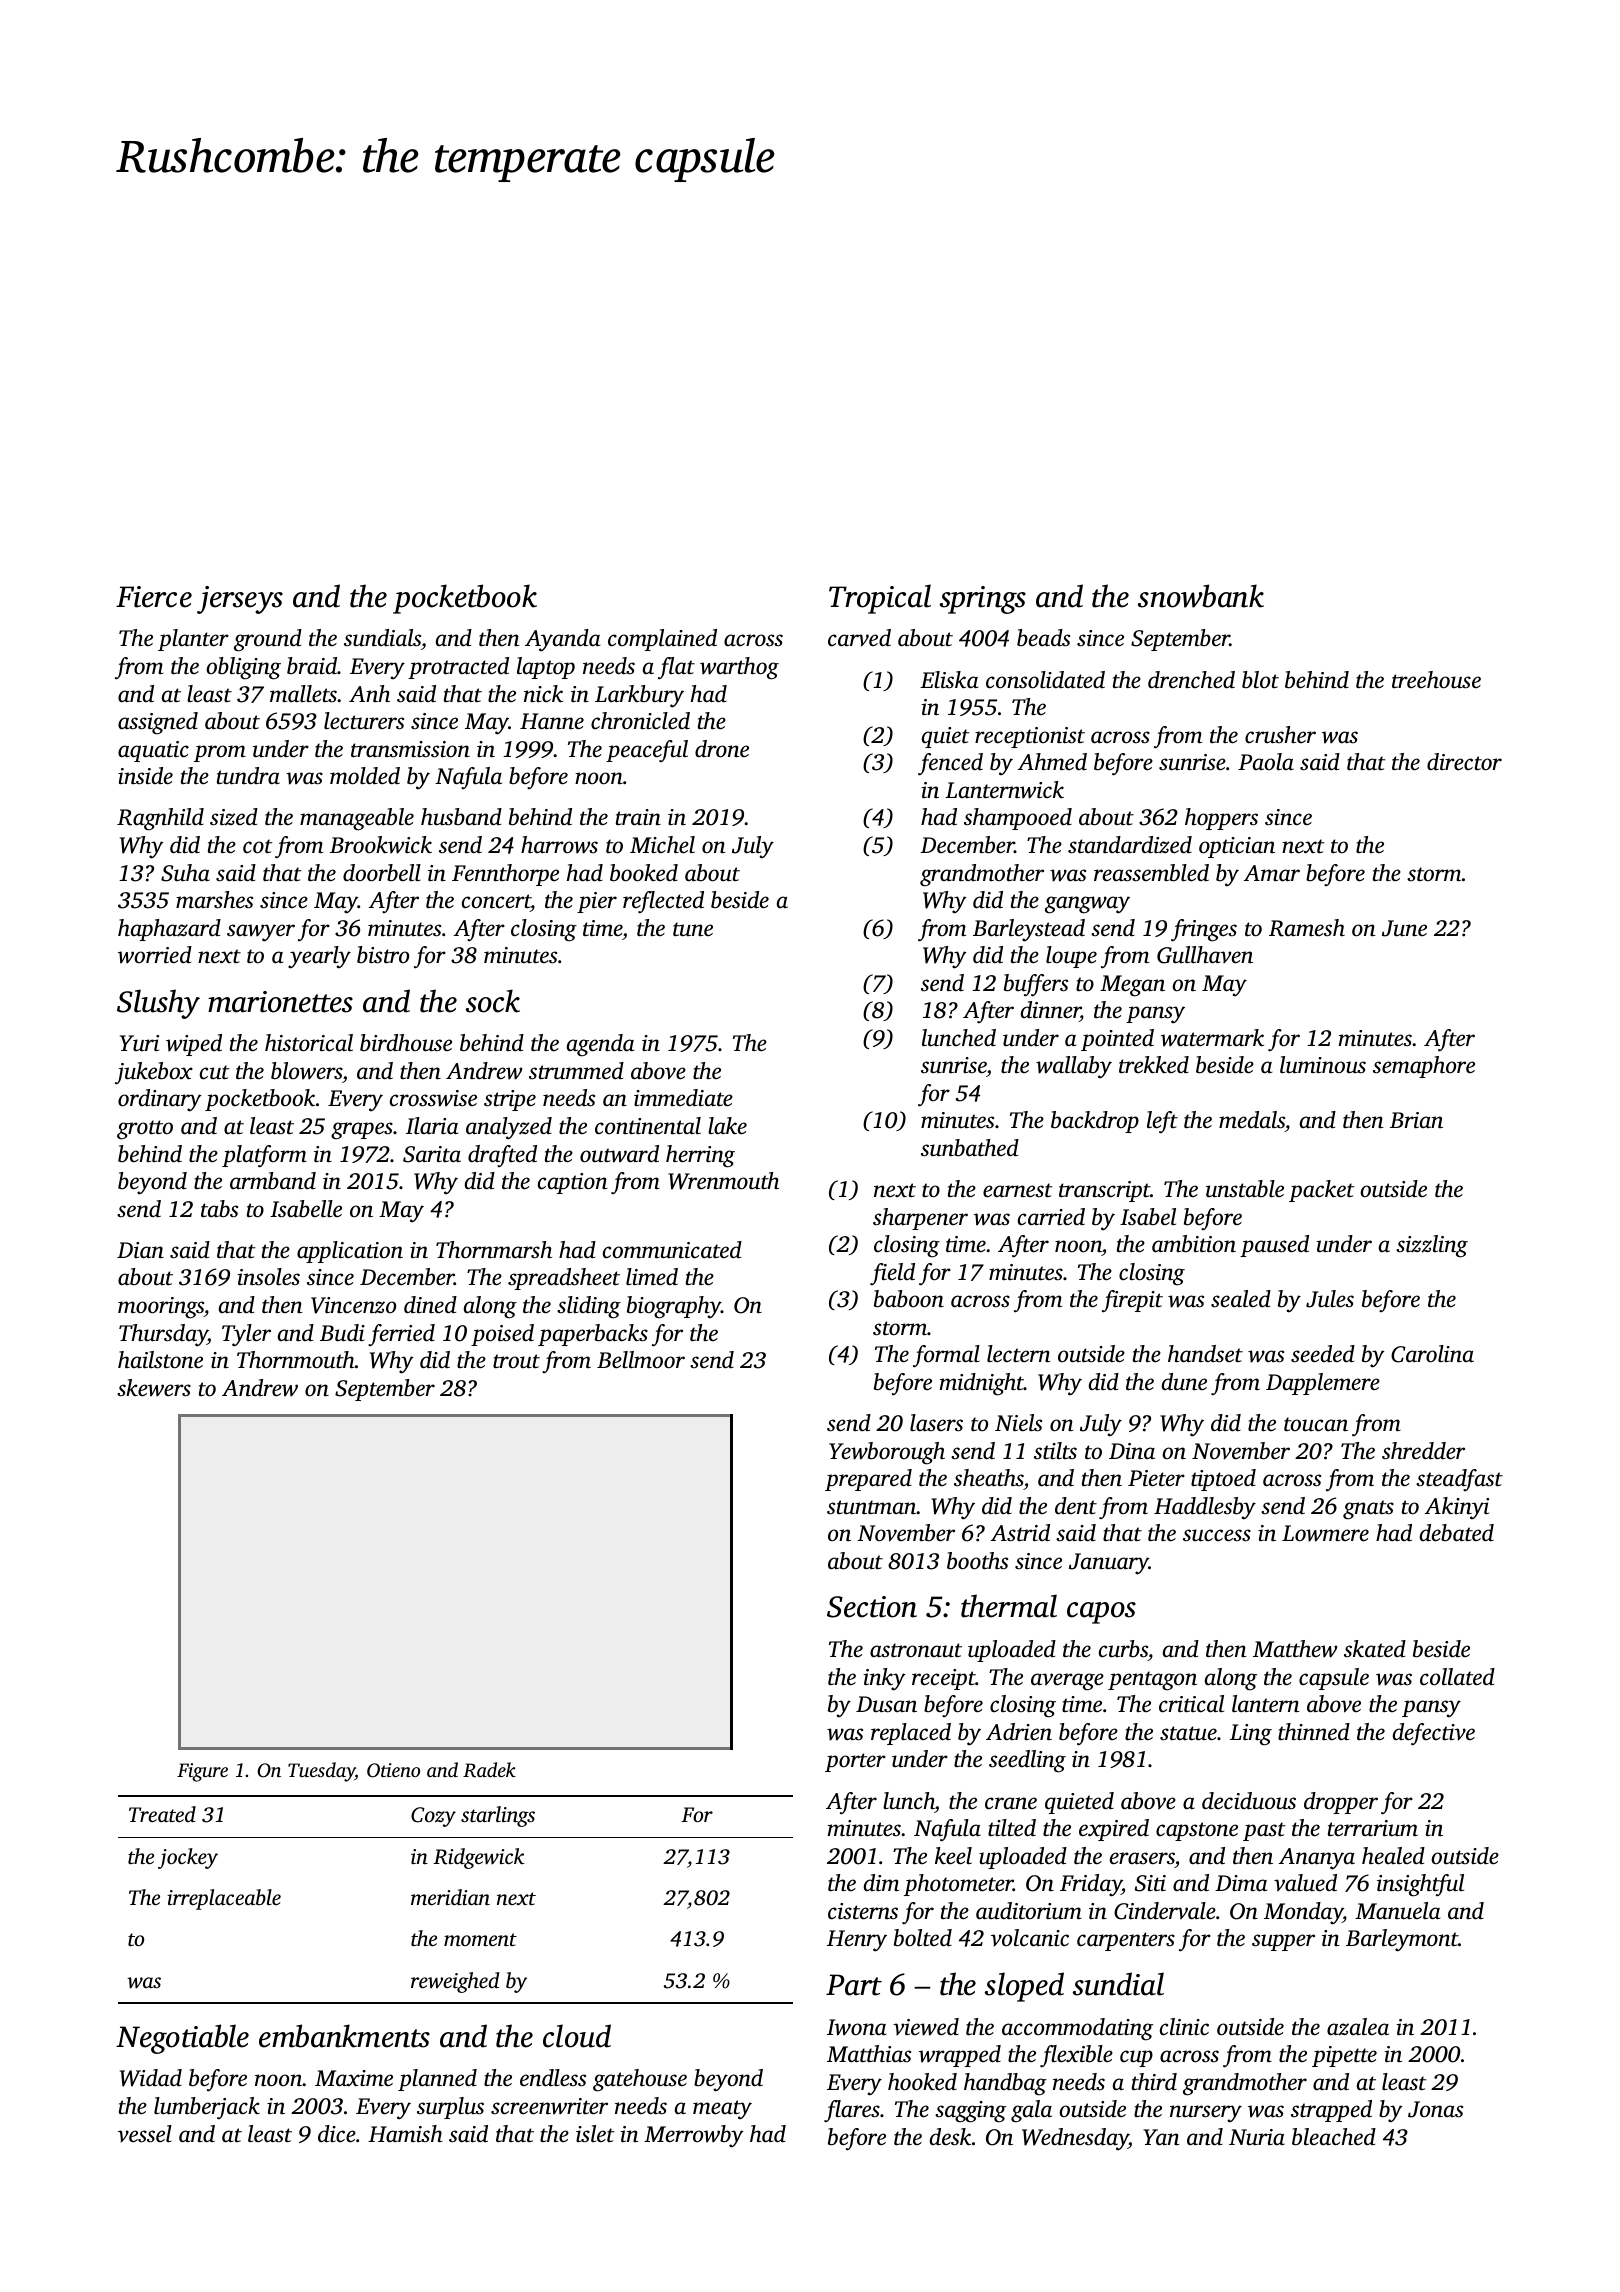 The width and height of the document is (1620, 2292). What do you see at coordinates (970, 1148) in the document?
I see `sunbathed` at bounding box center [970, 1148].
